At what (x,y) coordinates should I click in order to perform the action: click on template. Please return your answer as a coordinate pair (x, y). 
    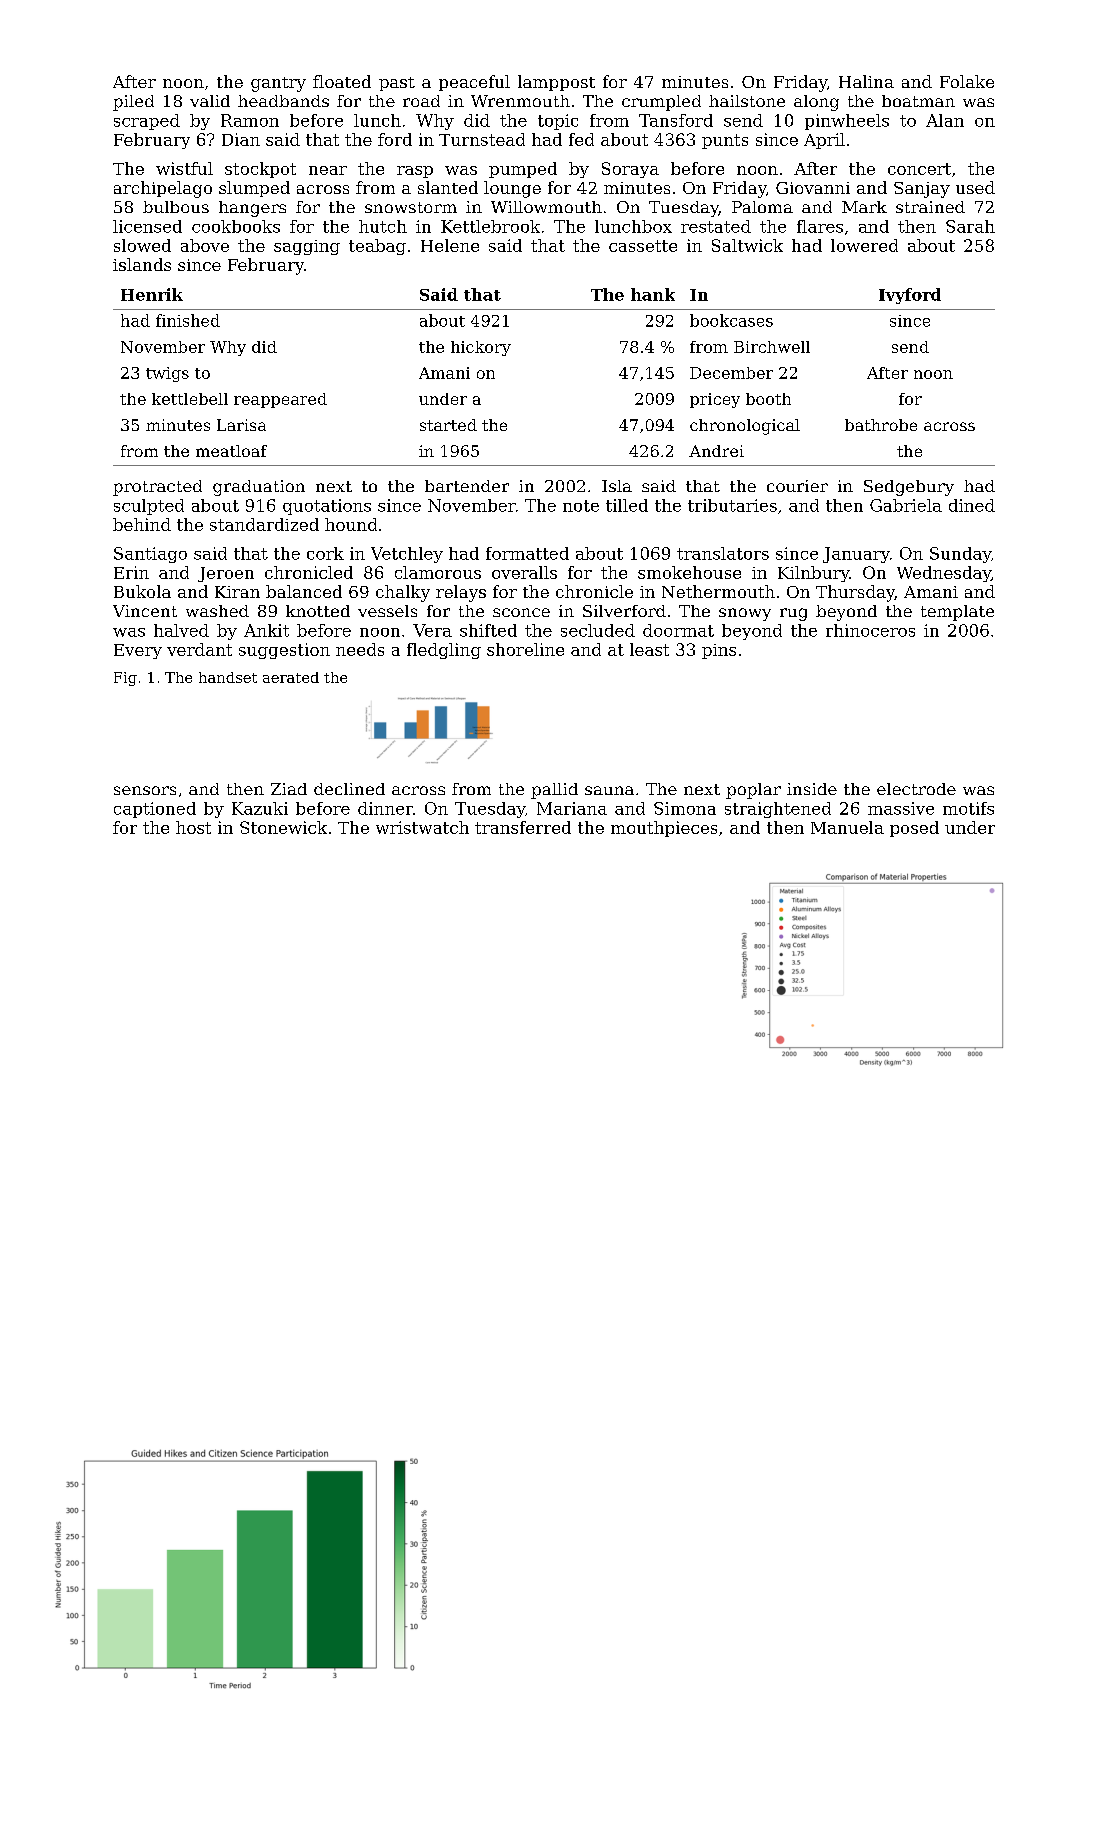
    Looking at the image, I should click on (957, 613).
